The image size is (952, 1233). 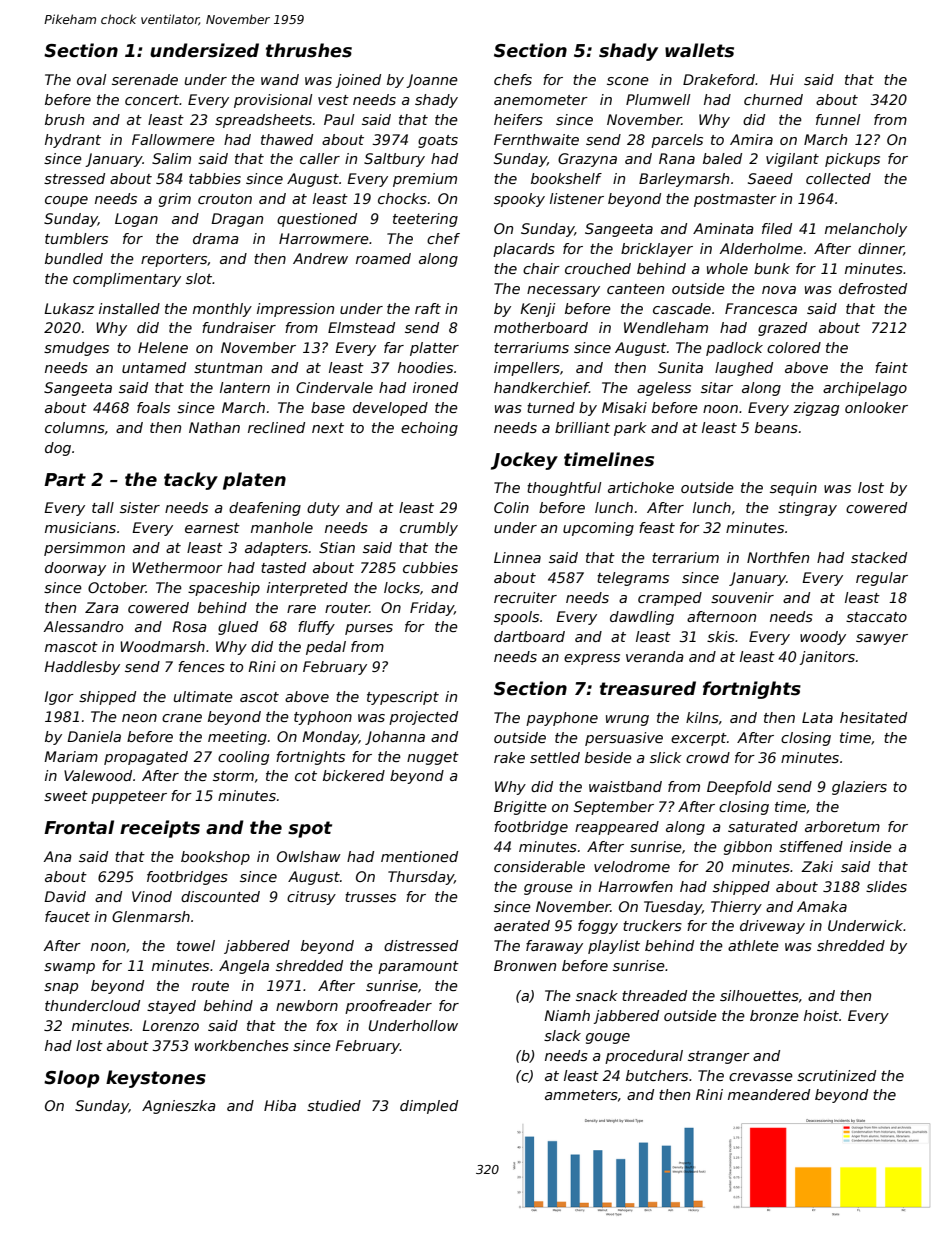 I want to click on pickups, so click(x=852, y=160).
